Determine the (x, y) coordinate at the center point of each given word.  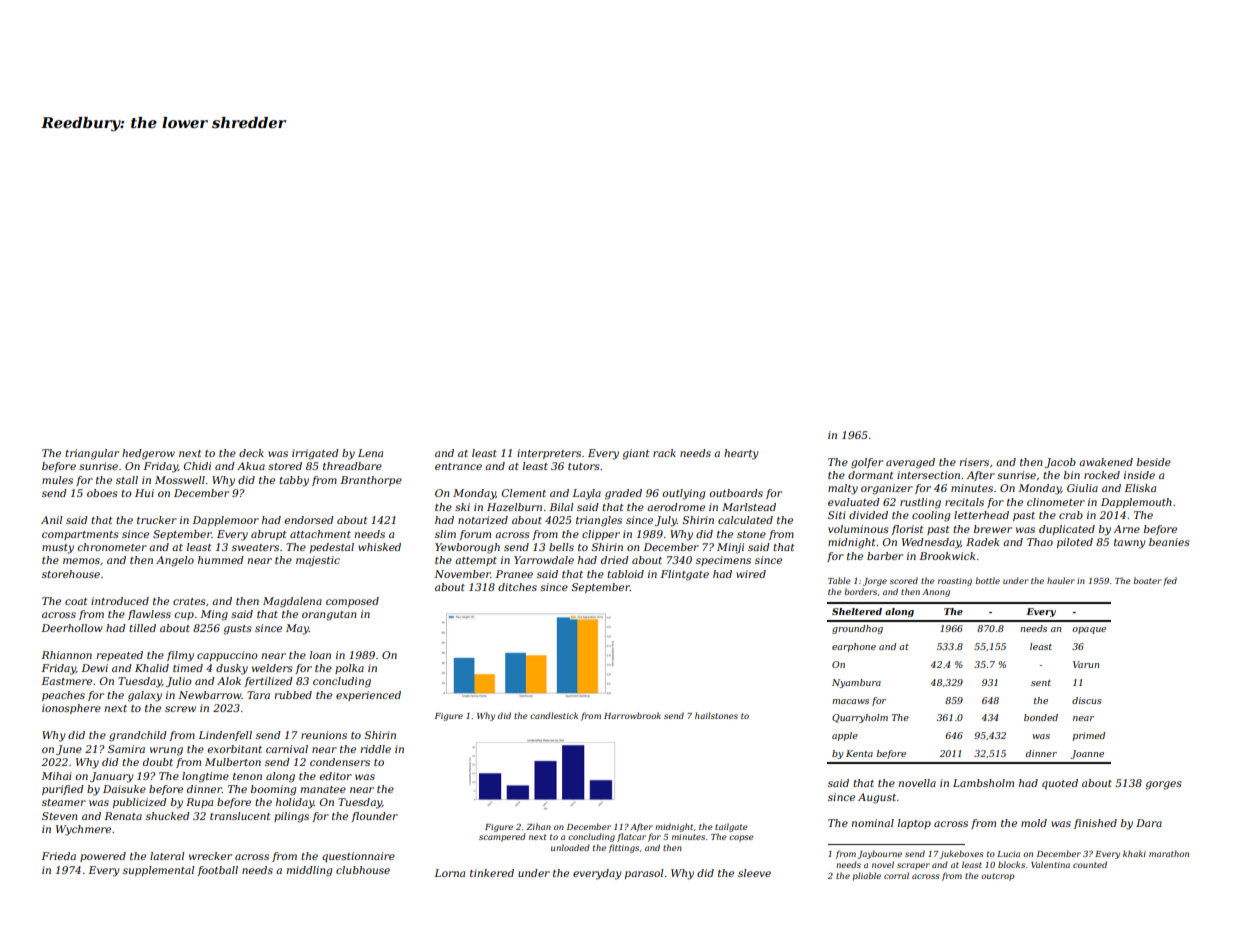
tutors (584, 466)
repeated (119, 656)
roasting (955, 582)
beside (1154, 462)
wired (751, 574)
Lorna (449, 873)
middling (309, 871)
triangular (92, 454)
